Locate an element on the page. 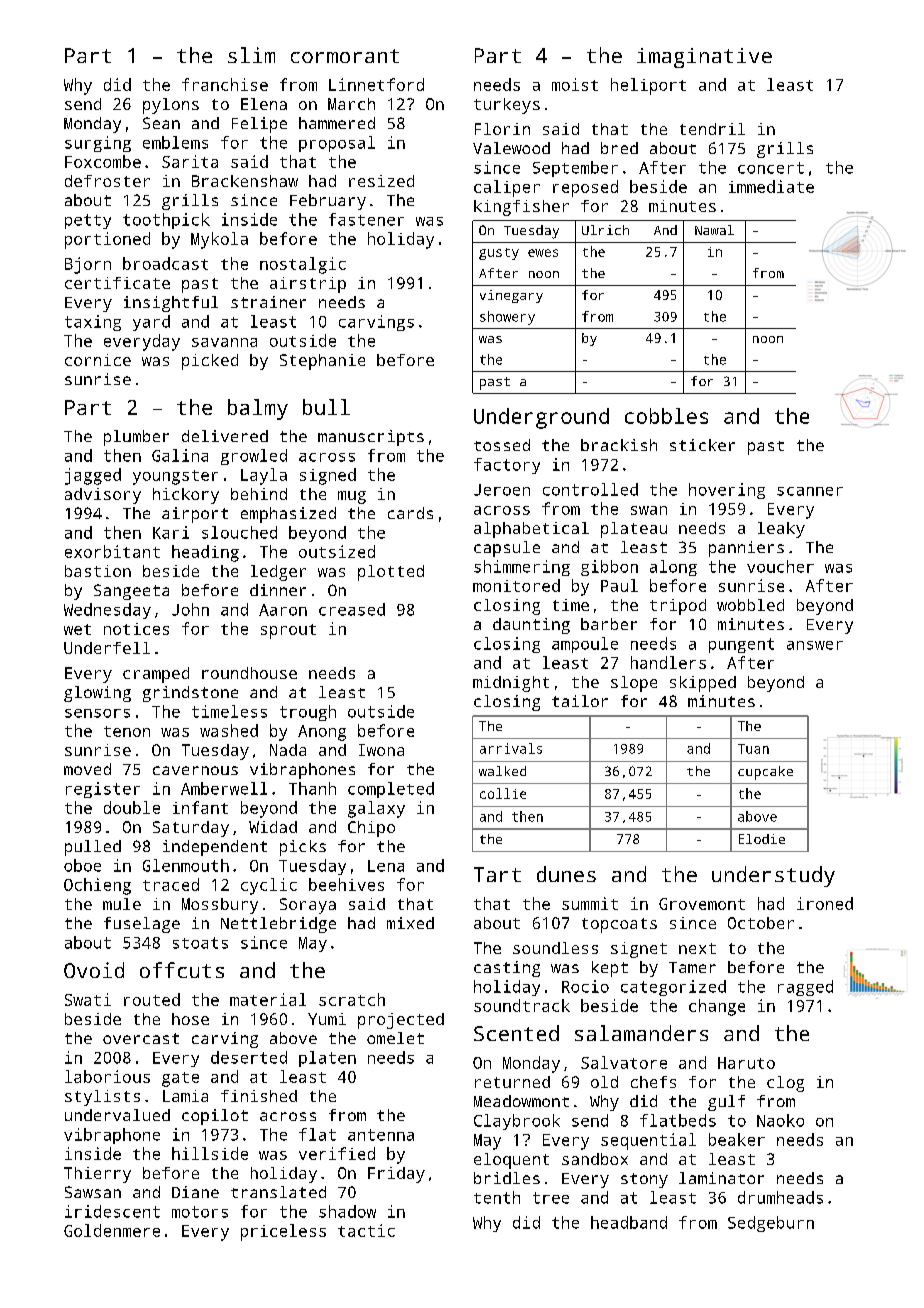 The height and width of the image is (1308, 924). kingfisher is located at coordinates (521, 208).
